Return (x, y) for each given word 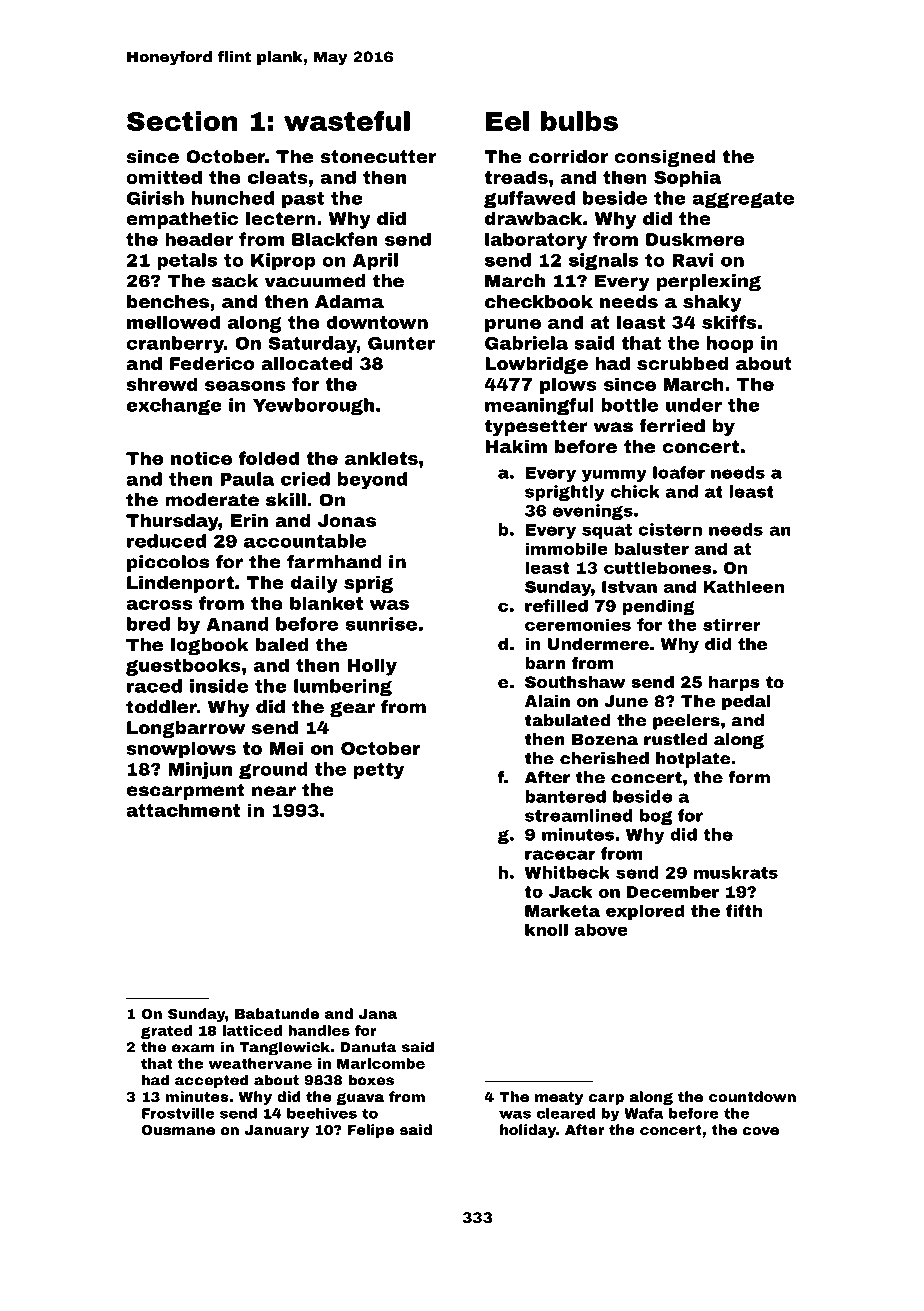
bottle (629, 405)
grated (166, 1032)
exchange (174, 407)
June (626, 701)
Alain (547, 701)
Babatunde (277, 1013)
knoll (546, 929)
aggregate (743, 200)
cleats (278, 177)
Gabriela (526, 343)
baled (282, 645)
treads (516, 177)
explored (645, 912)
